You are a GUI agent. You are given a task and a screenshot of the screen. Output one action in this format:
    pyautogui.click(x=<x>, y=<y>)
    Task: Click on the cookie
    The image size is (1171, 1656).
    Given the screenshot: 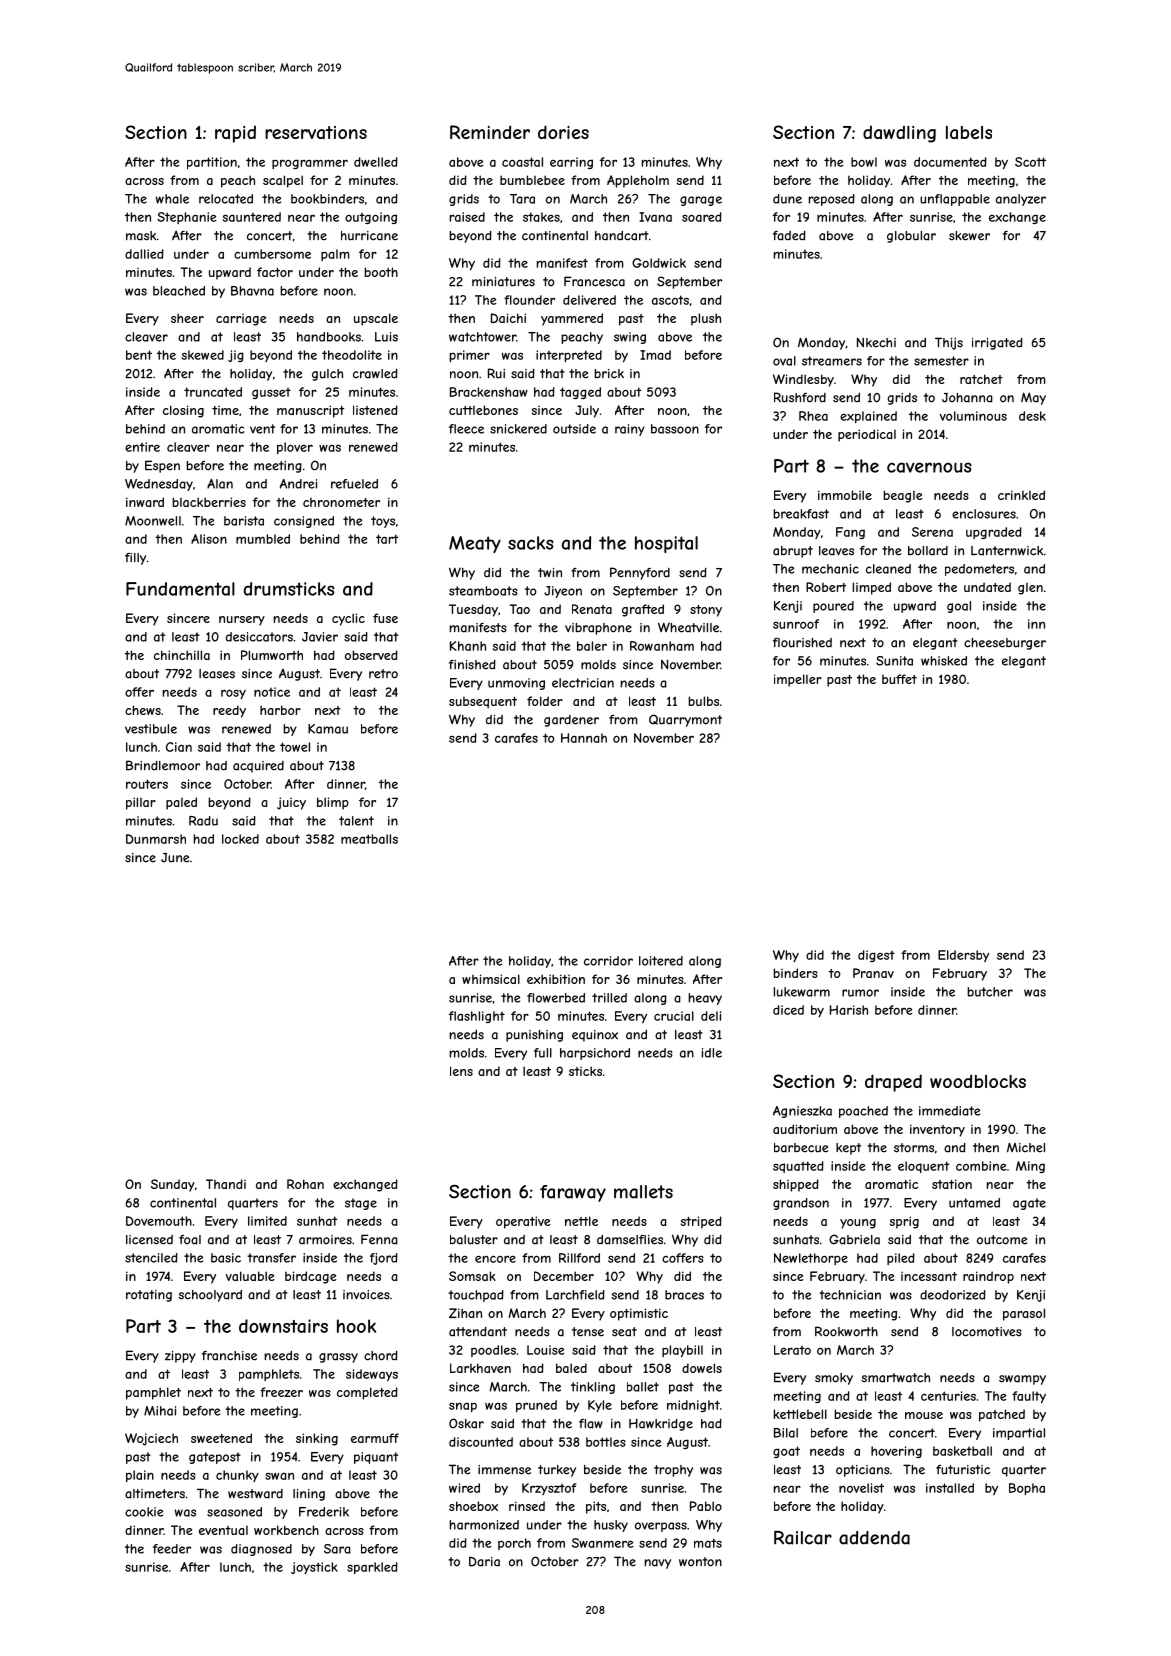 What is the action you would take?
    pyautogui.click(x=144, y=1512)
